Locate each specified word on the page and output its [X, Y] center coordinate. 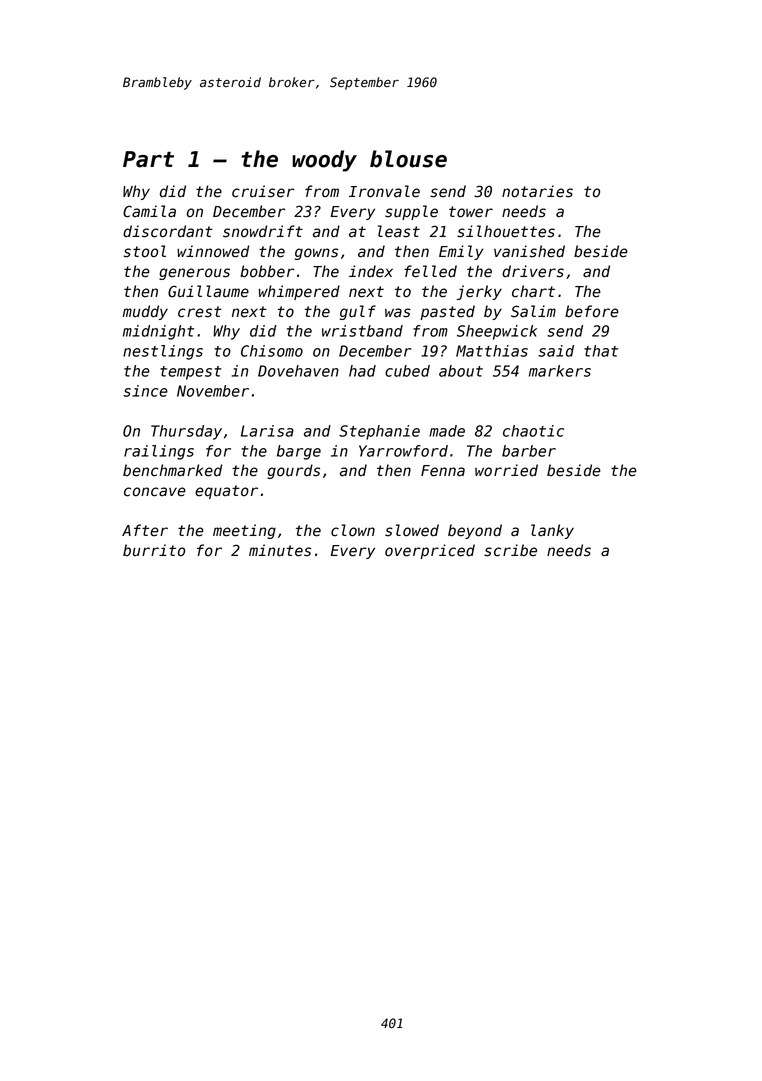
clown [353, 530]
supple [411, 212]
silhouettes [506, 231]
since [145, 391]
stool [144, 251]
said [556, 351]
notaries [537, 191]
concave [155, 492]
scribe [510, 550]
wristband [362, 331]
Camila [149, 211]
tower [471, 212]
